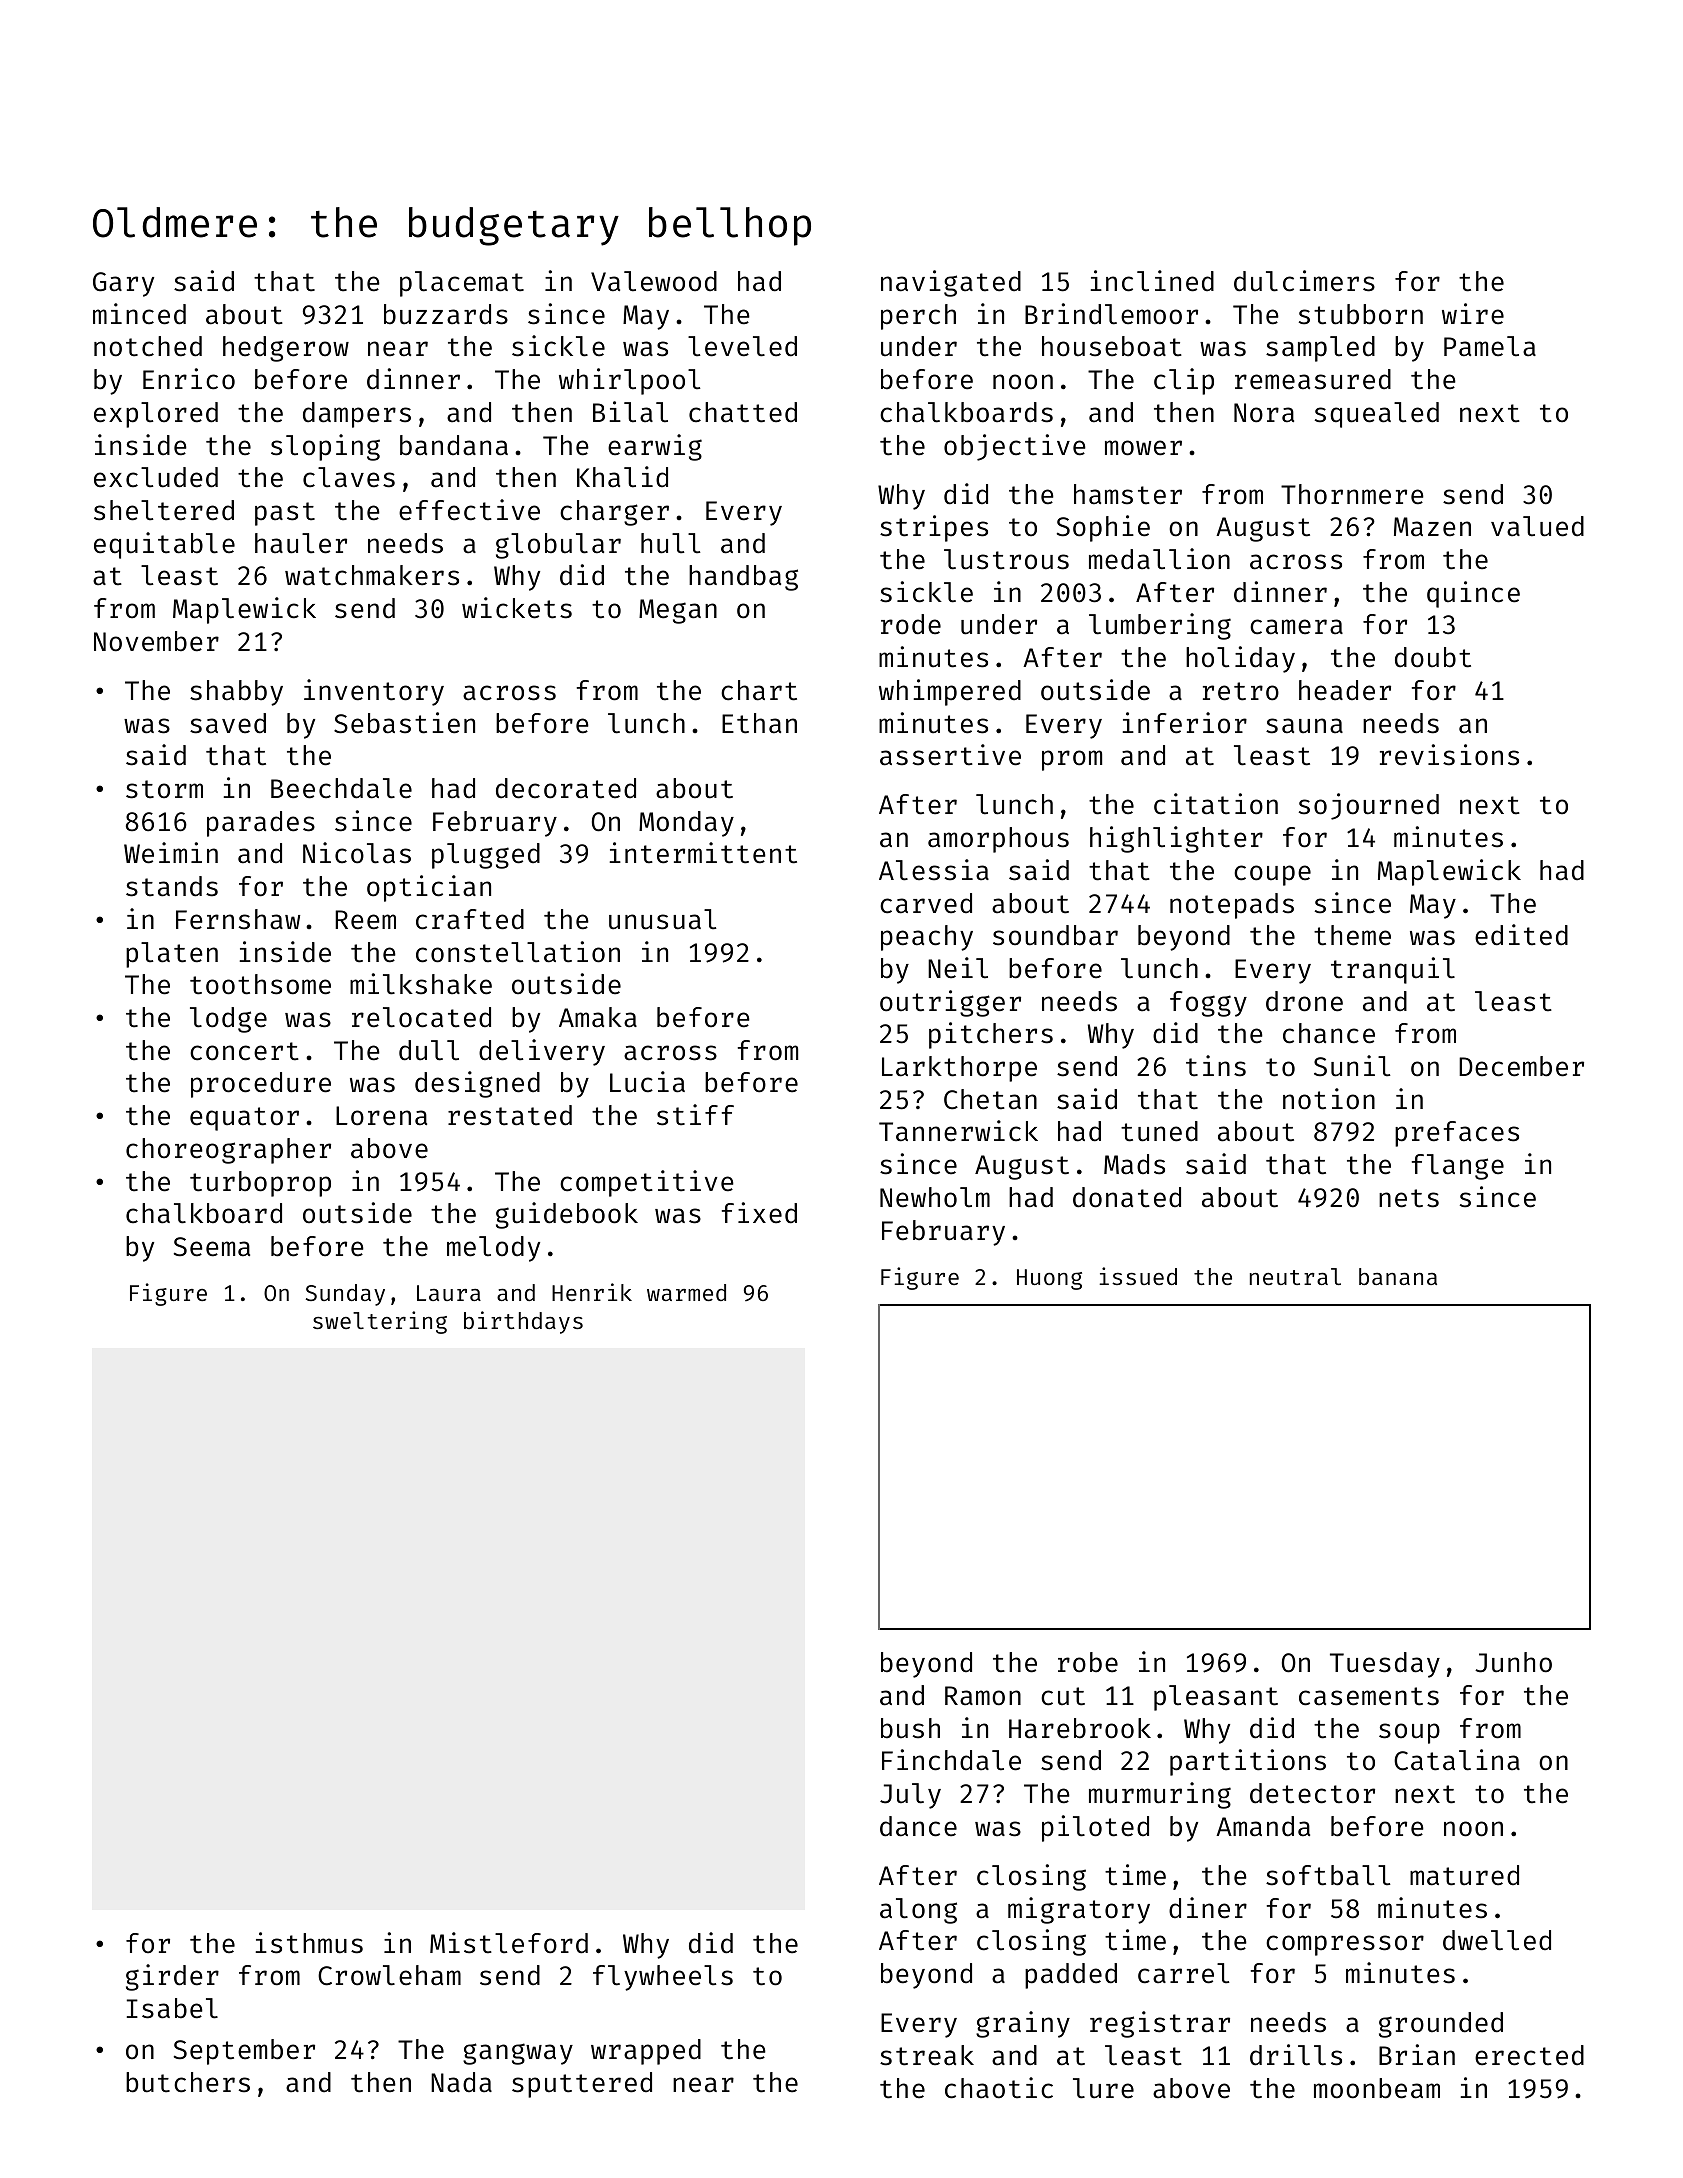  What do you see at coordinates (380, 1322) in the screenshot?
I see `sweltering` at bounding box center [380, 1322].
